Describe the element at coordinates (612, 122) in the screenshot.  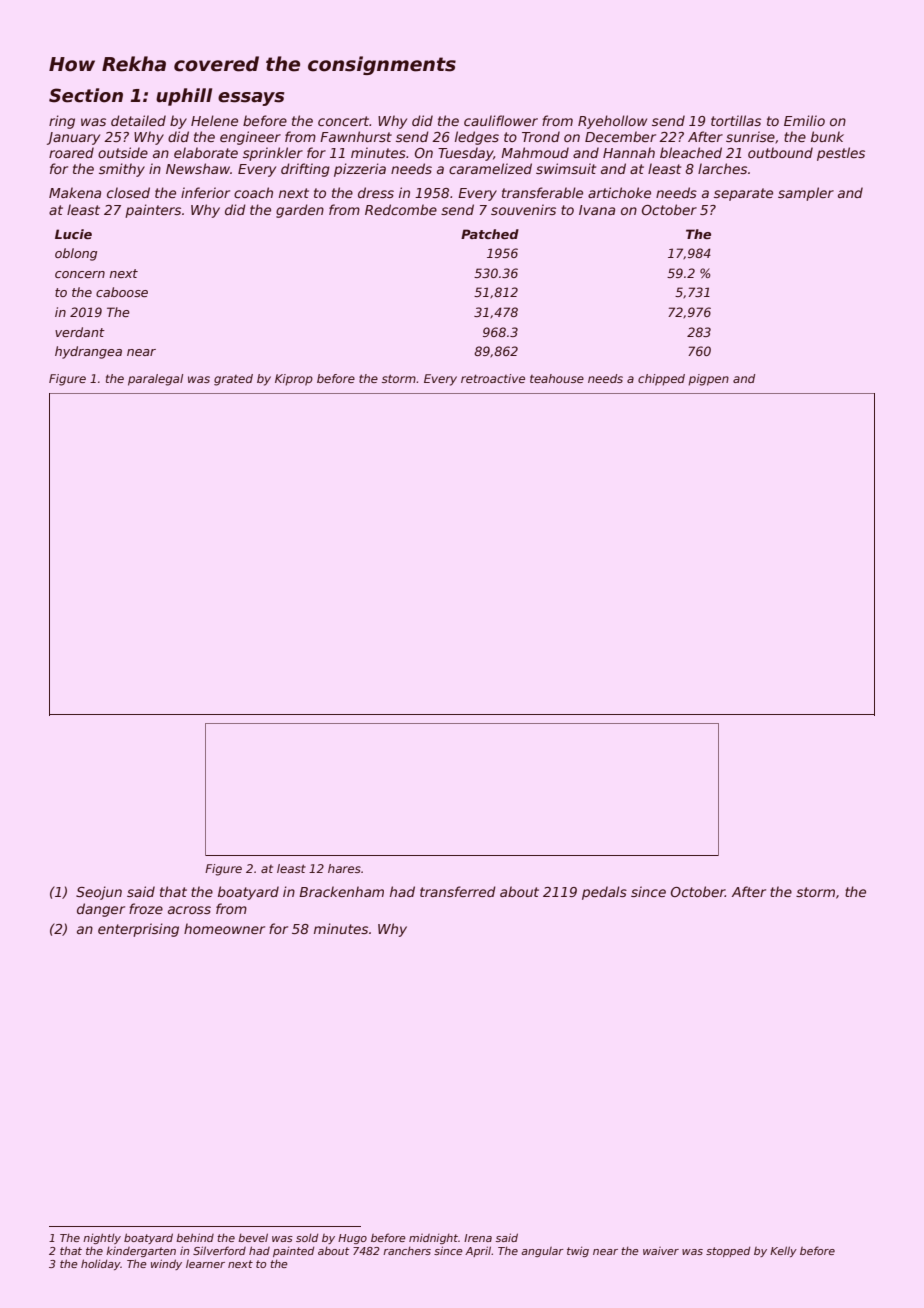
I see `Ryehollow` at that location.
